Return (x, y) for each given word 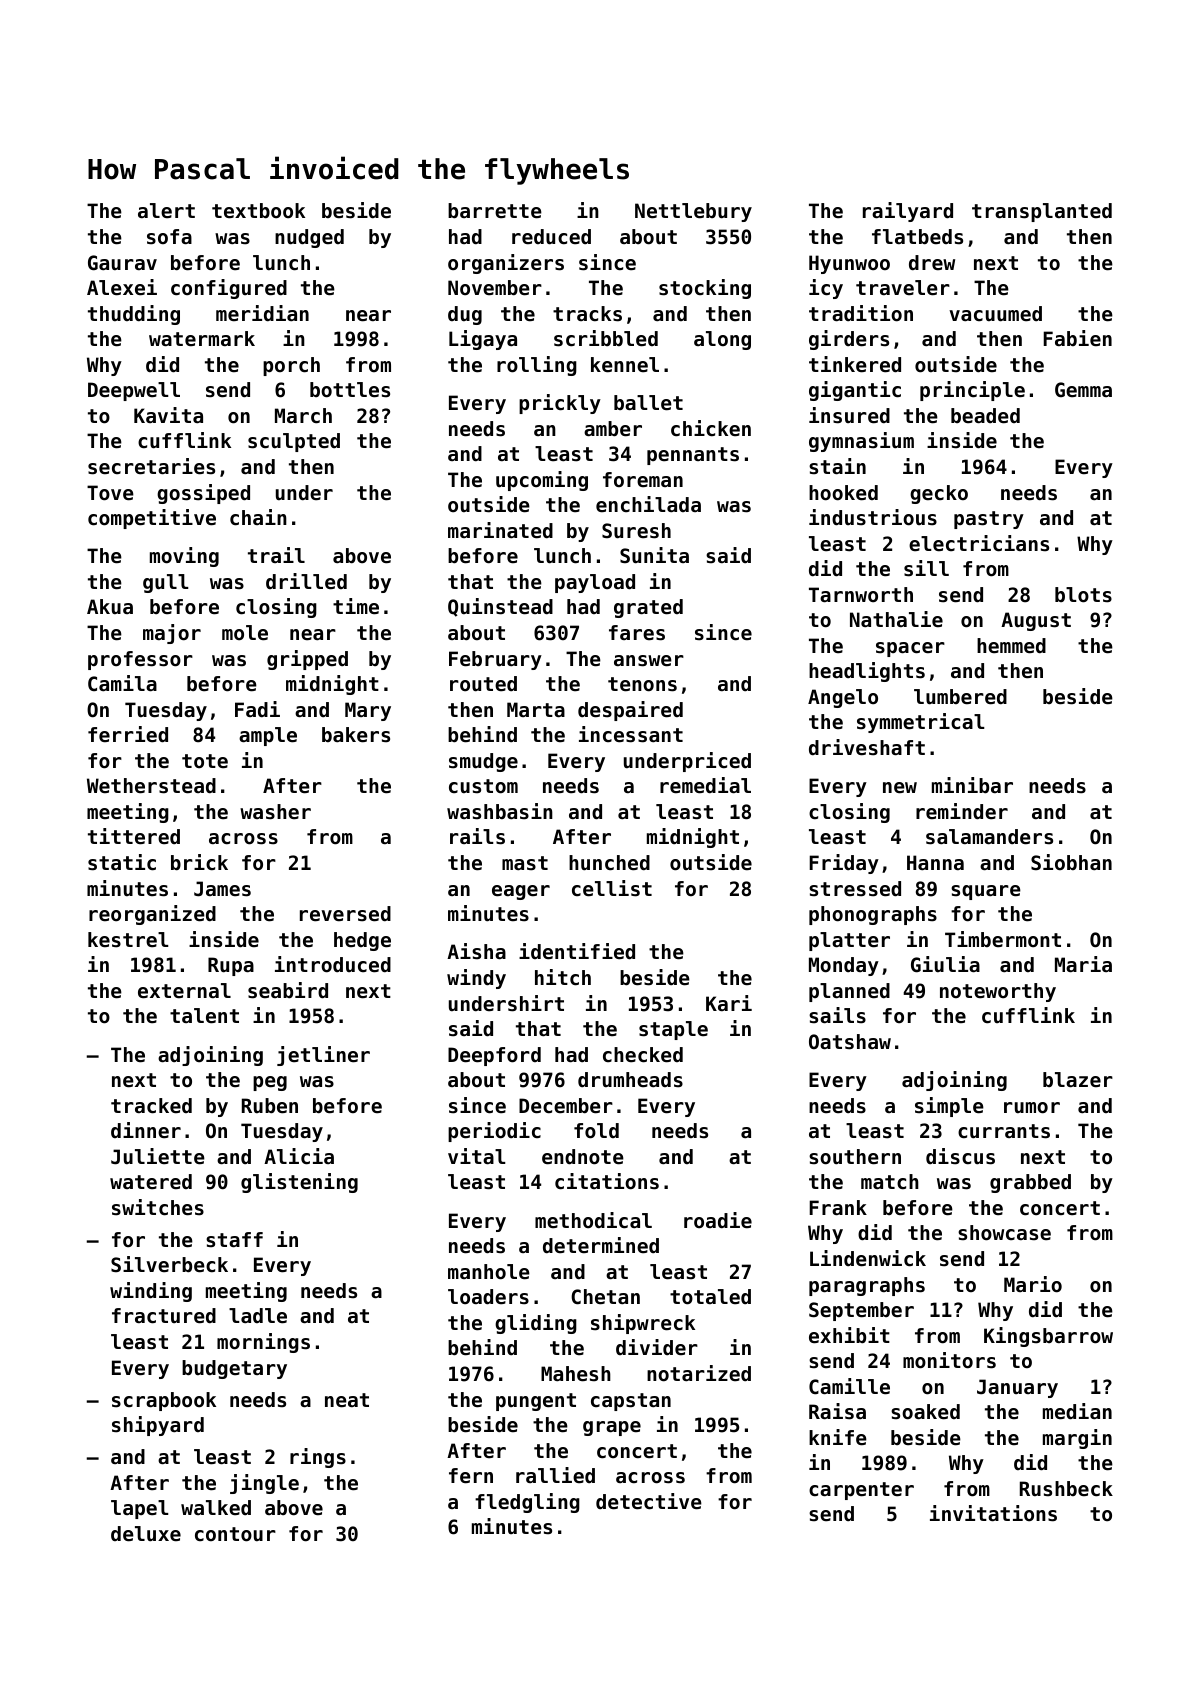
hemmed (1011, 646)
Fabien (1077, 338)
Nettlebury (693, 212)
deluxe (146, 1534)
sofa (169, 237)
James (222, 889)
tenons (642, 684)
